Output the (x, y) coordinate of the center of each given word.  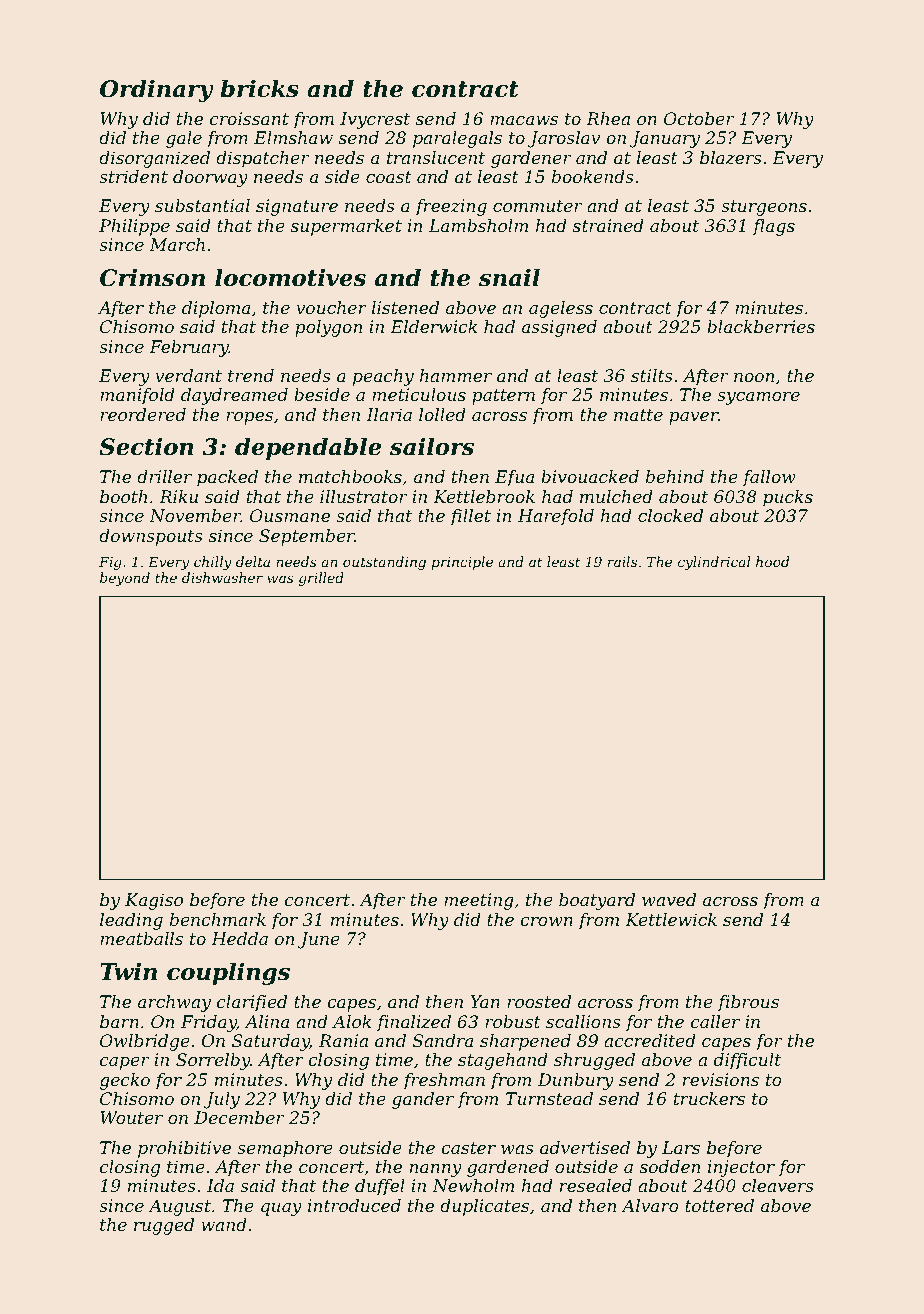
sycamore (758, 398)
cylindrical (714, 563)
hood (772, 561)
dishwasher (222, 577)
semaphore (285, 1149)
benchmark (218, 919)
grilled (321, 579)
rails (622, 561)
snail (509, 277)
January (665, 139)
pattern (503, 397)
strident (133, 176)
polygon (328, 328)
